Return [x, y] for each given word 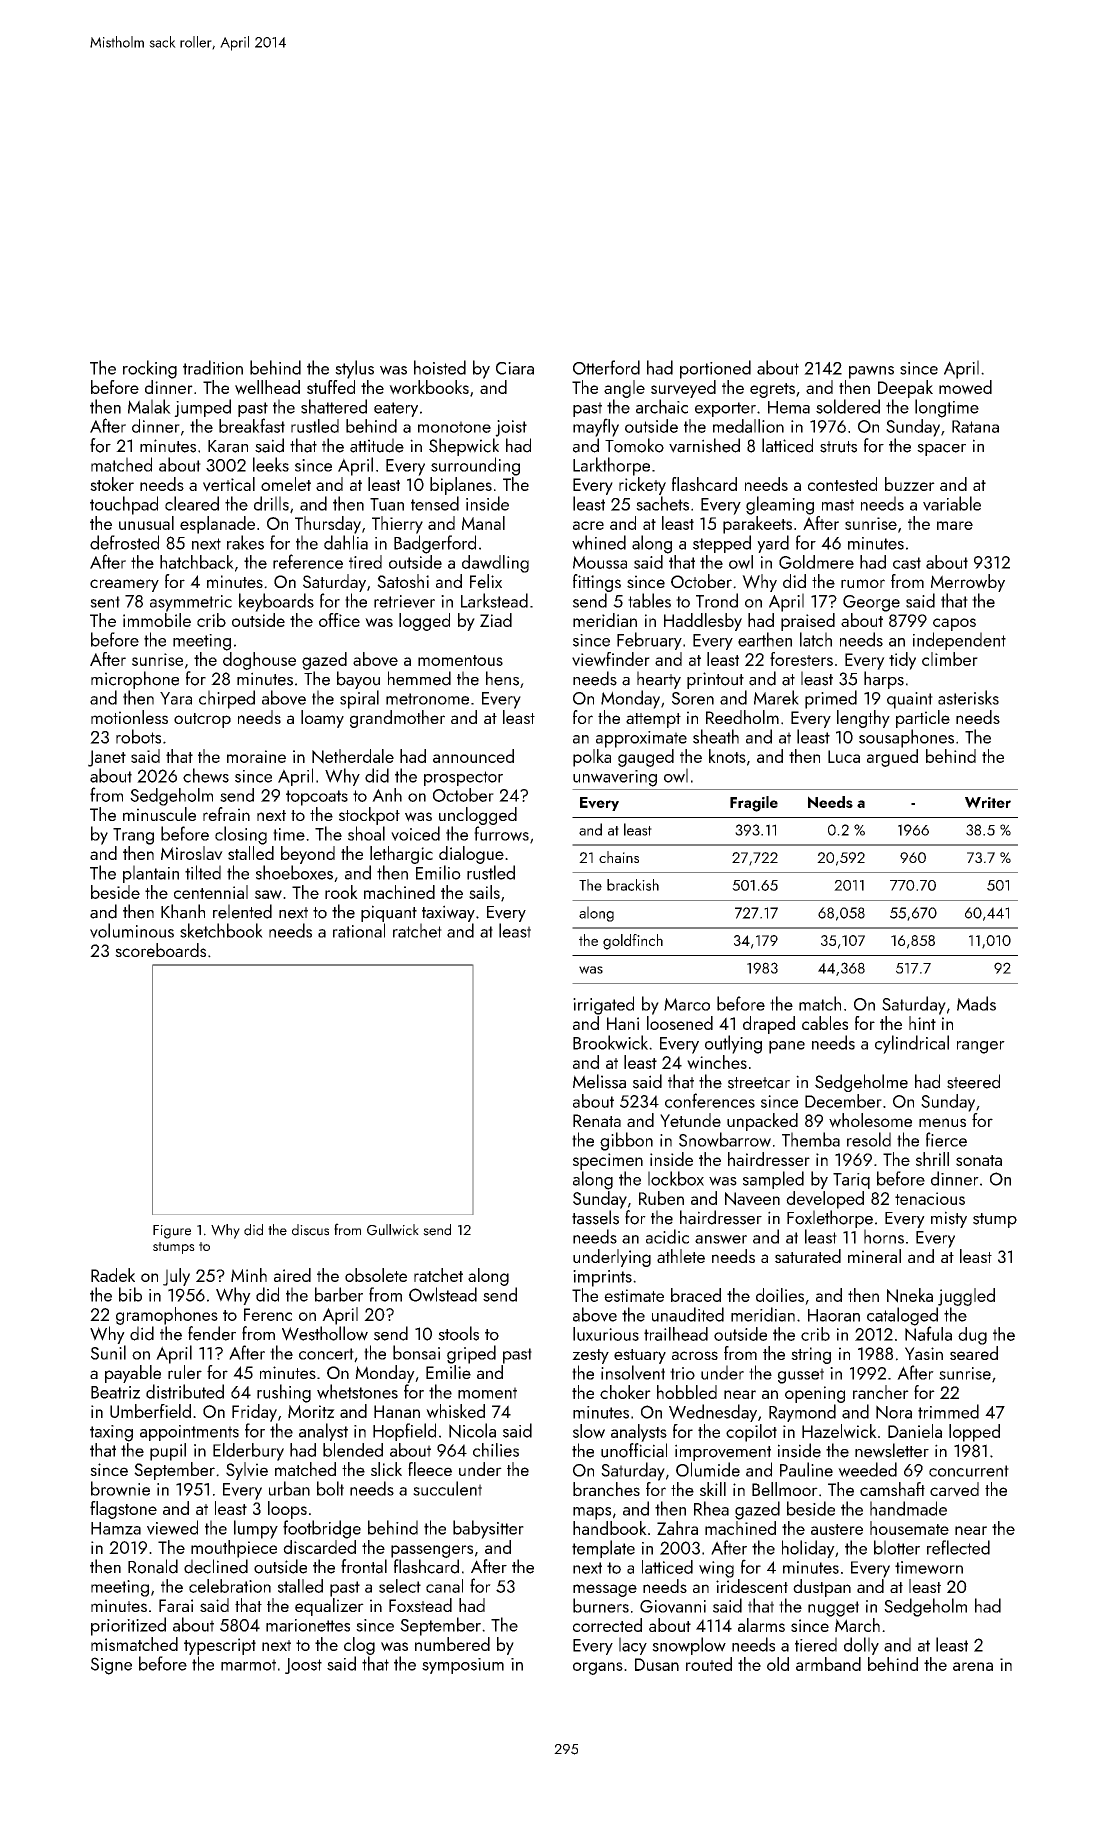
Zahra [677, 1528]
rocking [150, 369]
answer [721, 1239]
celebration [230, 1586]
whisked [455, 1411]
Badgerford [435, 544]
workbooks [429, 387]
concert [326, 1354]
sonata [979, 1160]
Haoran [834, 1315]
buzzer [910, 484]
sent [105, 602]
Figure [172, 1232]
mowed [965, 387]
